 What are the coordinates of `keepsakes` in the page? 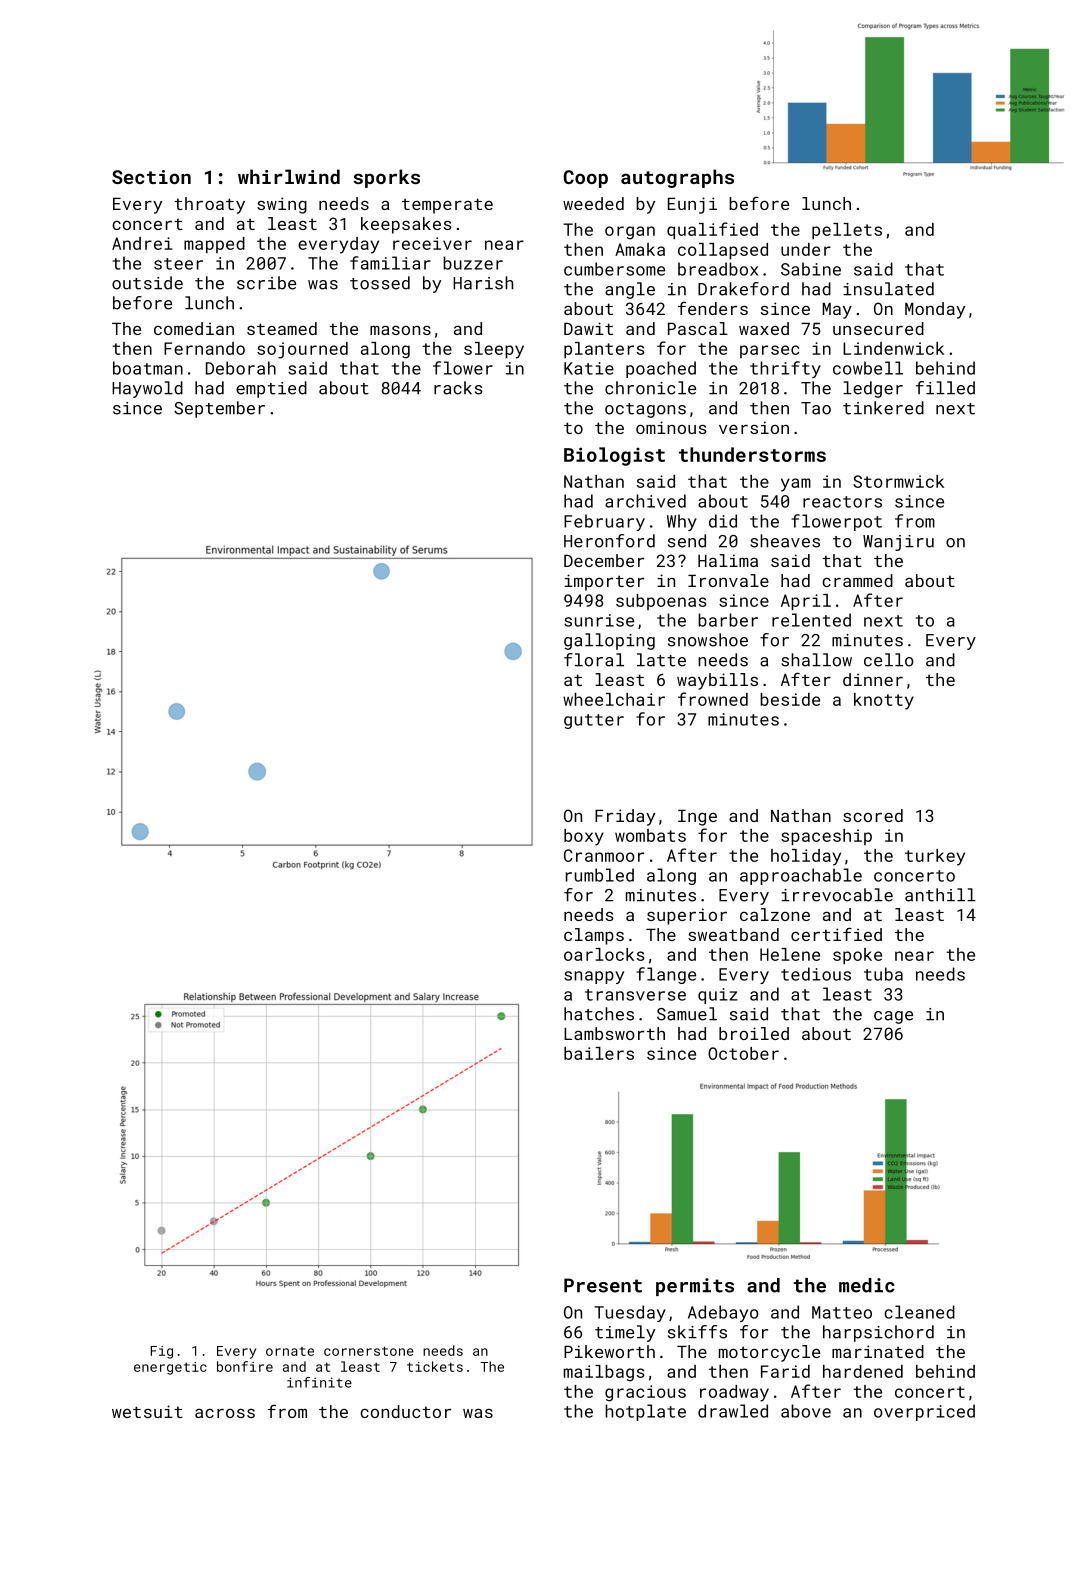 It's located at (406, 225).
